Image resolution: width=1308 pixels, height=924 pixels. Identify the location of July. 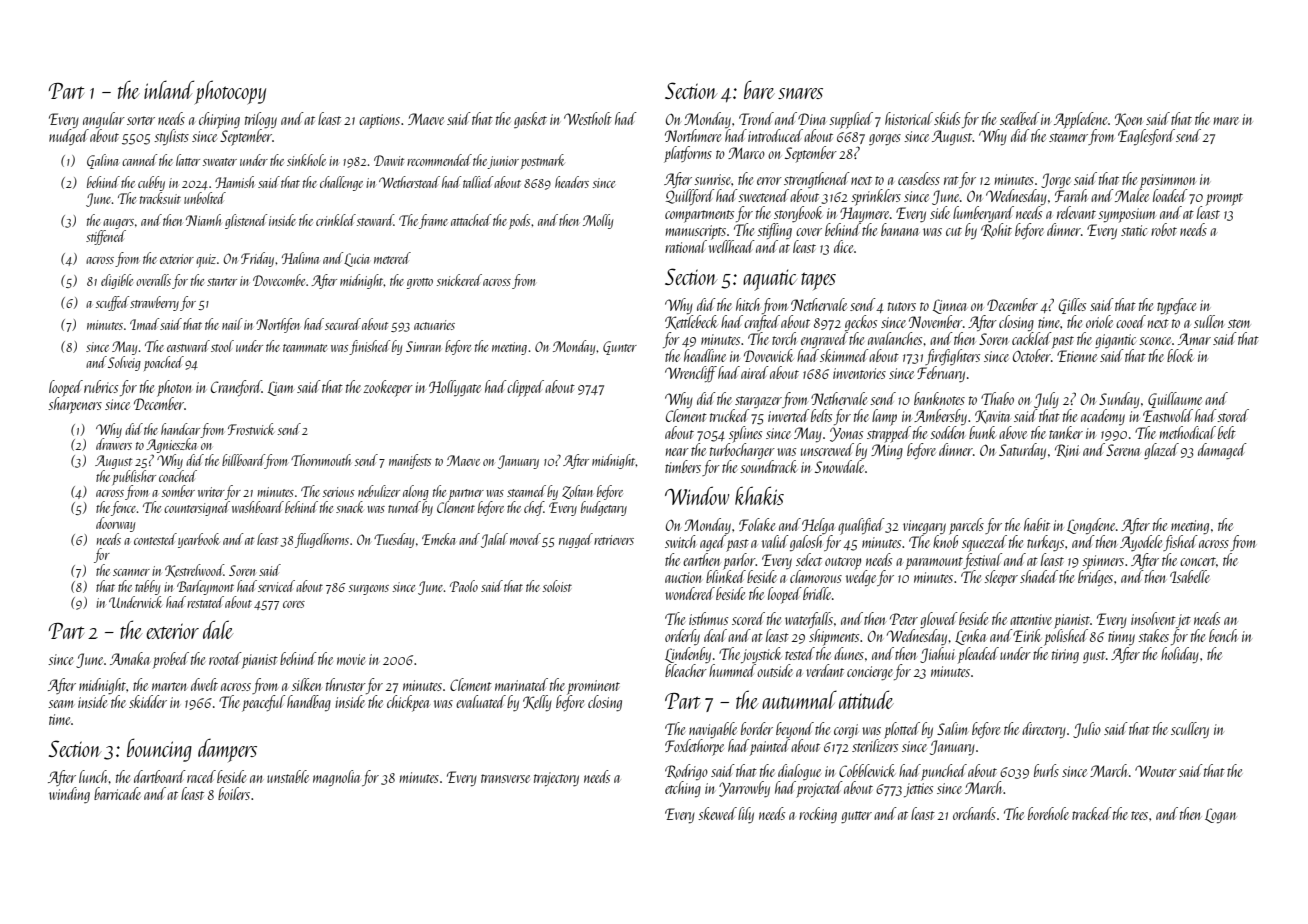
(1046, 400).
